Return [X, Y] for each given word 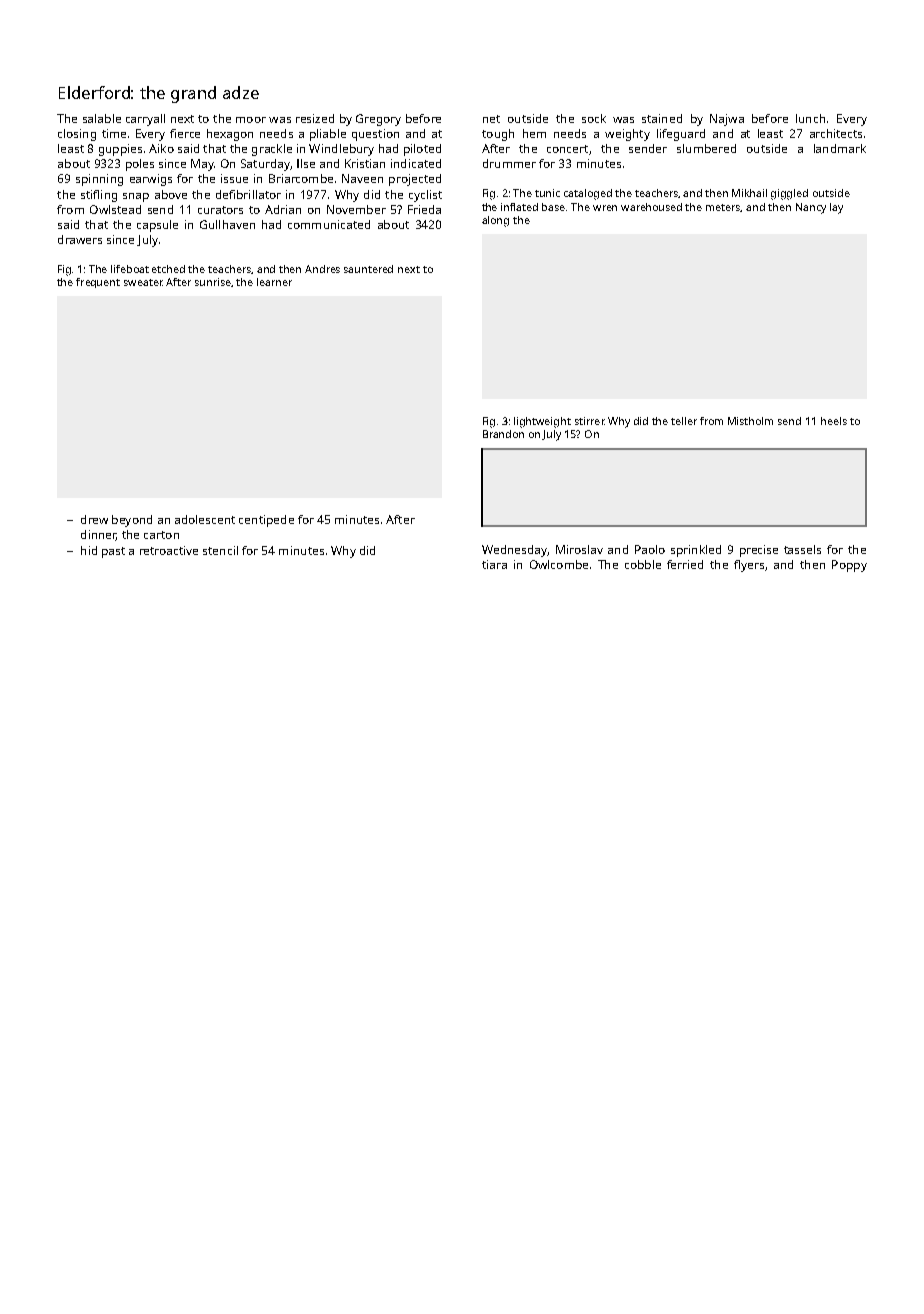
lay [836, 208]
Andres [322, 269]
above [171, 194]
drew [94, 519]
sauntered [368, 269]
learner [274, 282]
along [495, 221]
